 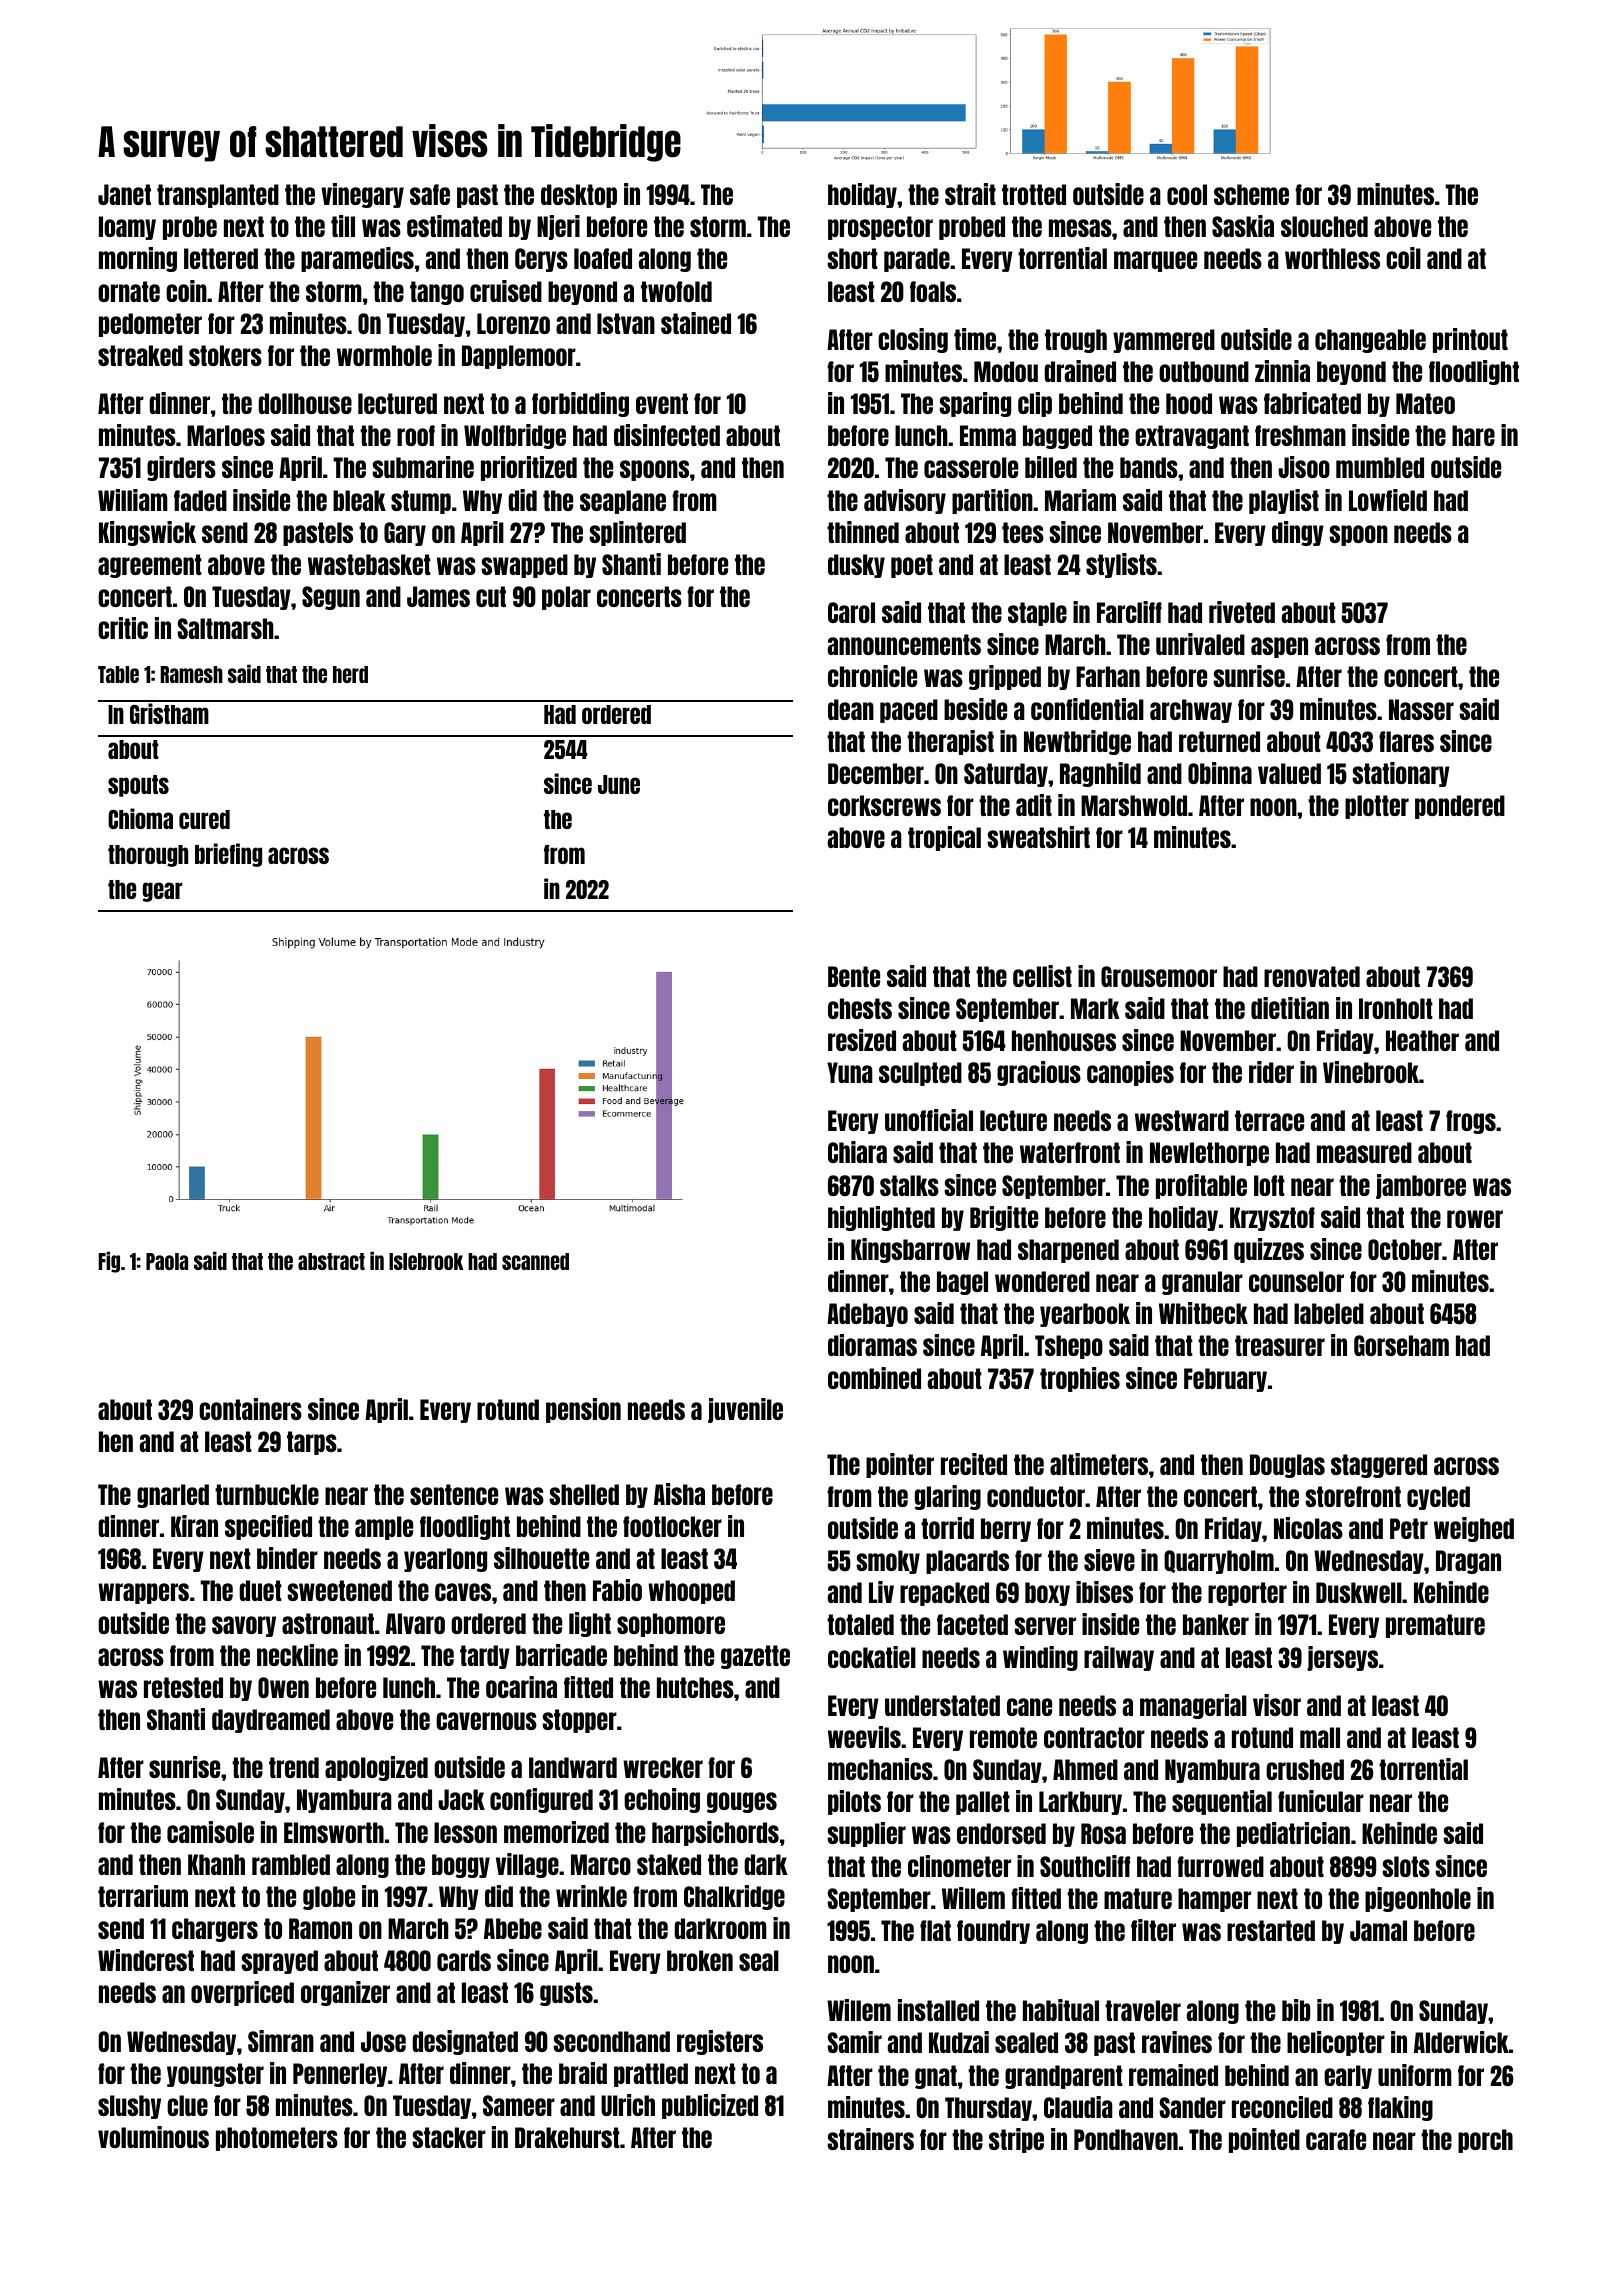 What do you see at coordinates (1080, 500) in the document?
I see `Mariam` at bounding box center [1080, 500].
